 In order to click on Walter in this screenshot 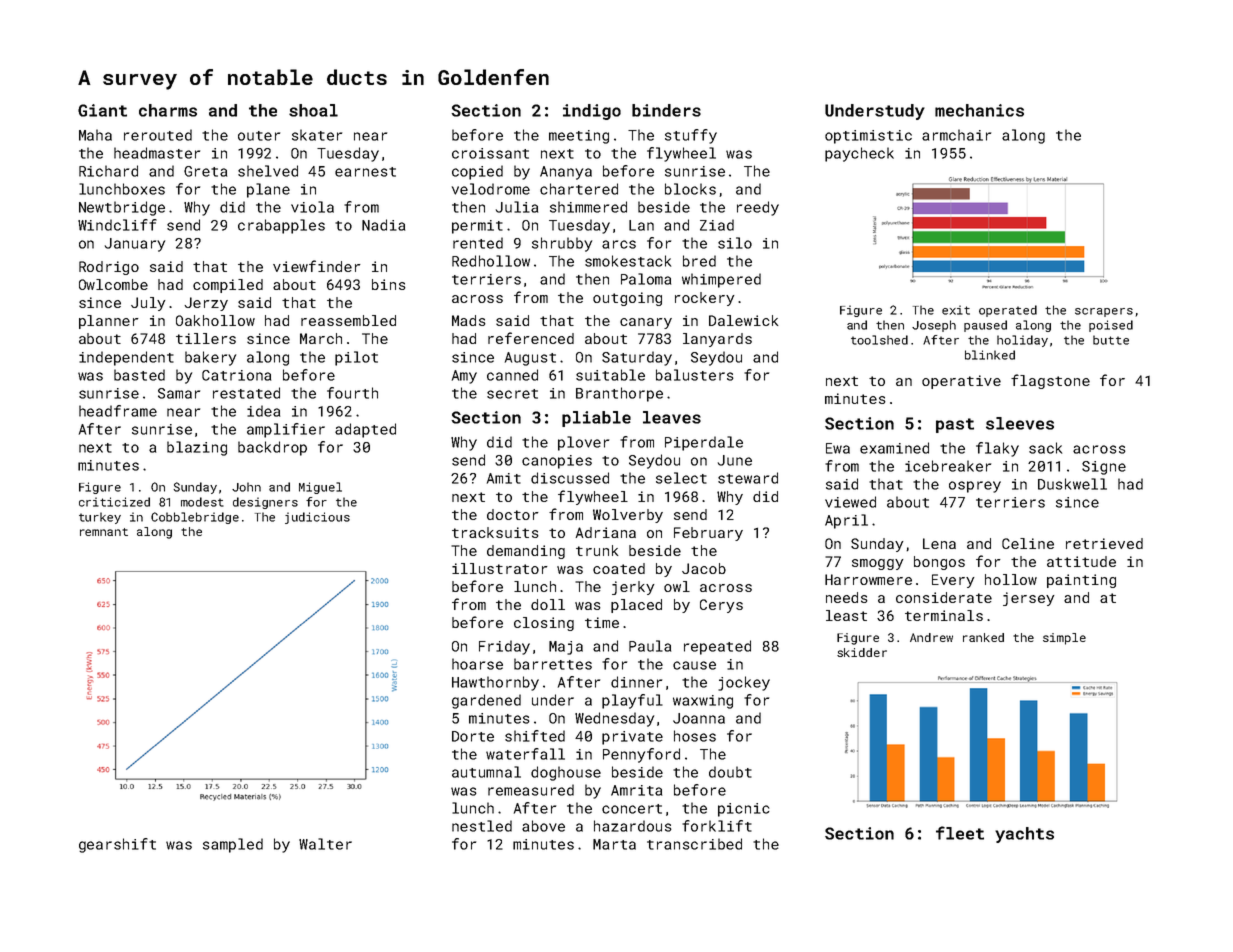, I will do `click(325, 844)`.
